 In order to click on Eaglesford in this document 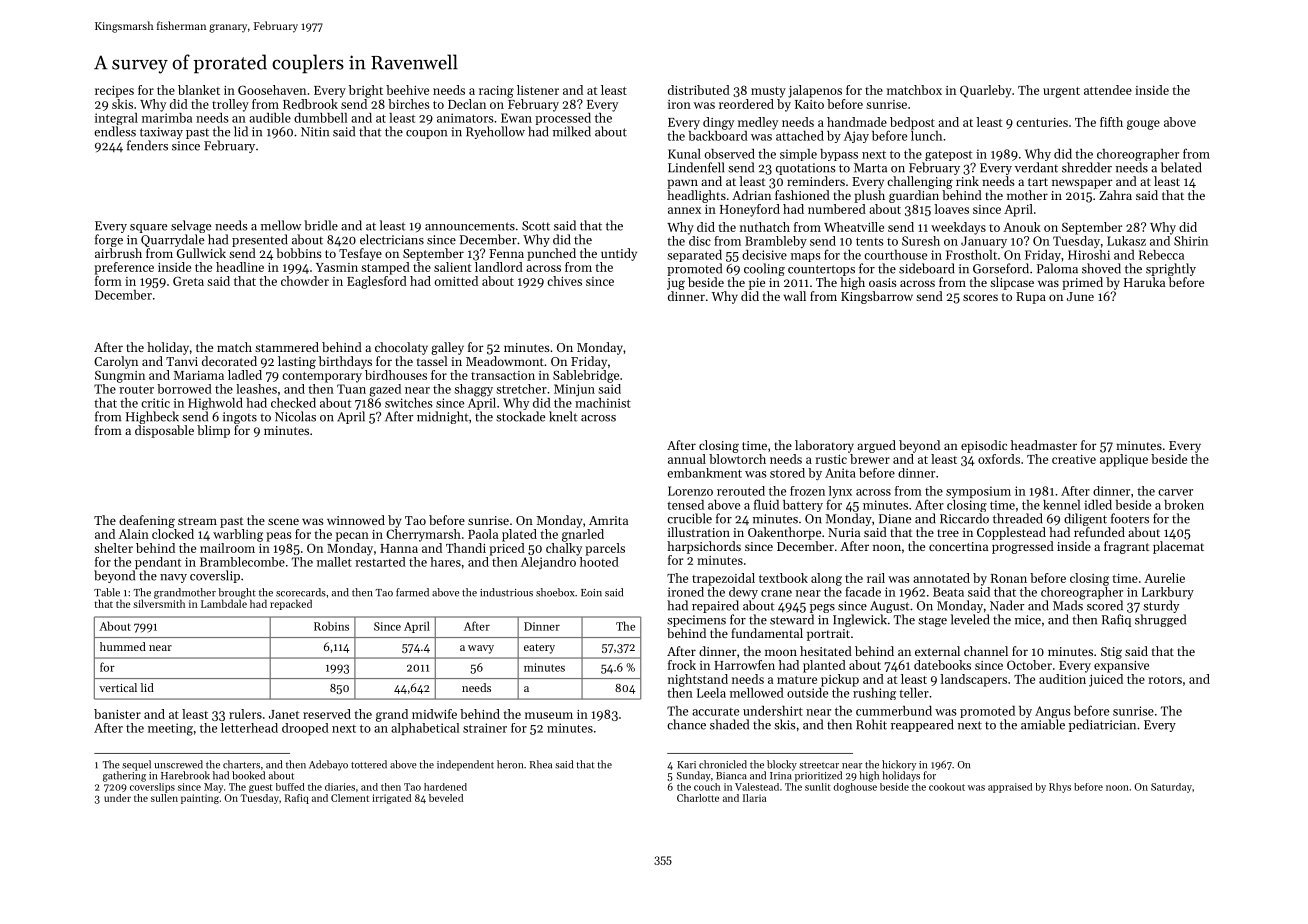, I will do `click(377, 282)`.
